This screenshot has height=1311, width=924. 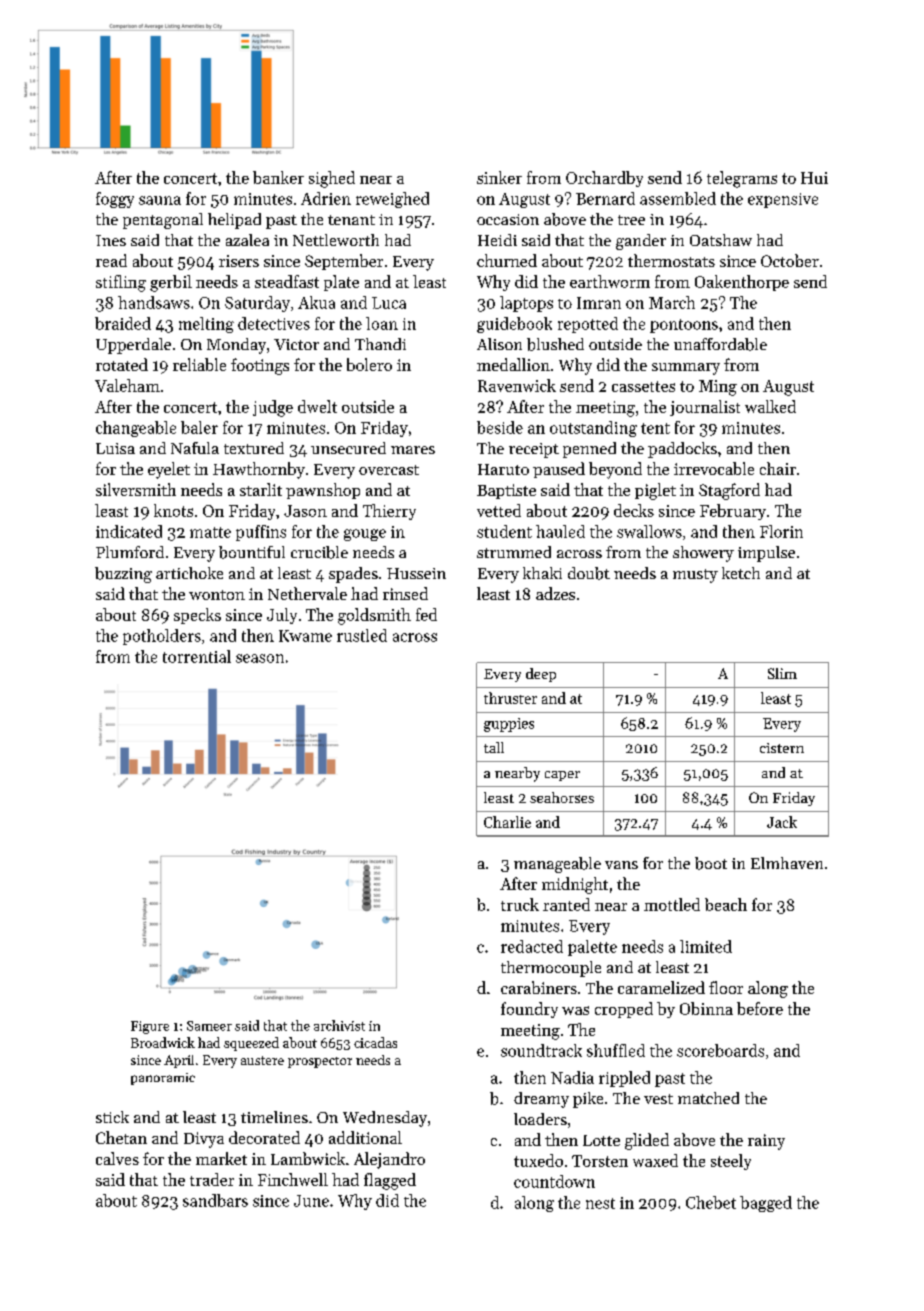 I want to click on flagged, so click(x=390, y=1181).
